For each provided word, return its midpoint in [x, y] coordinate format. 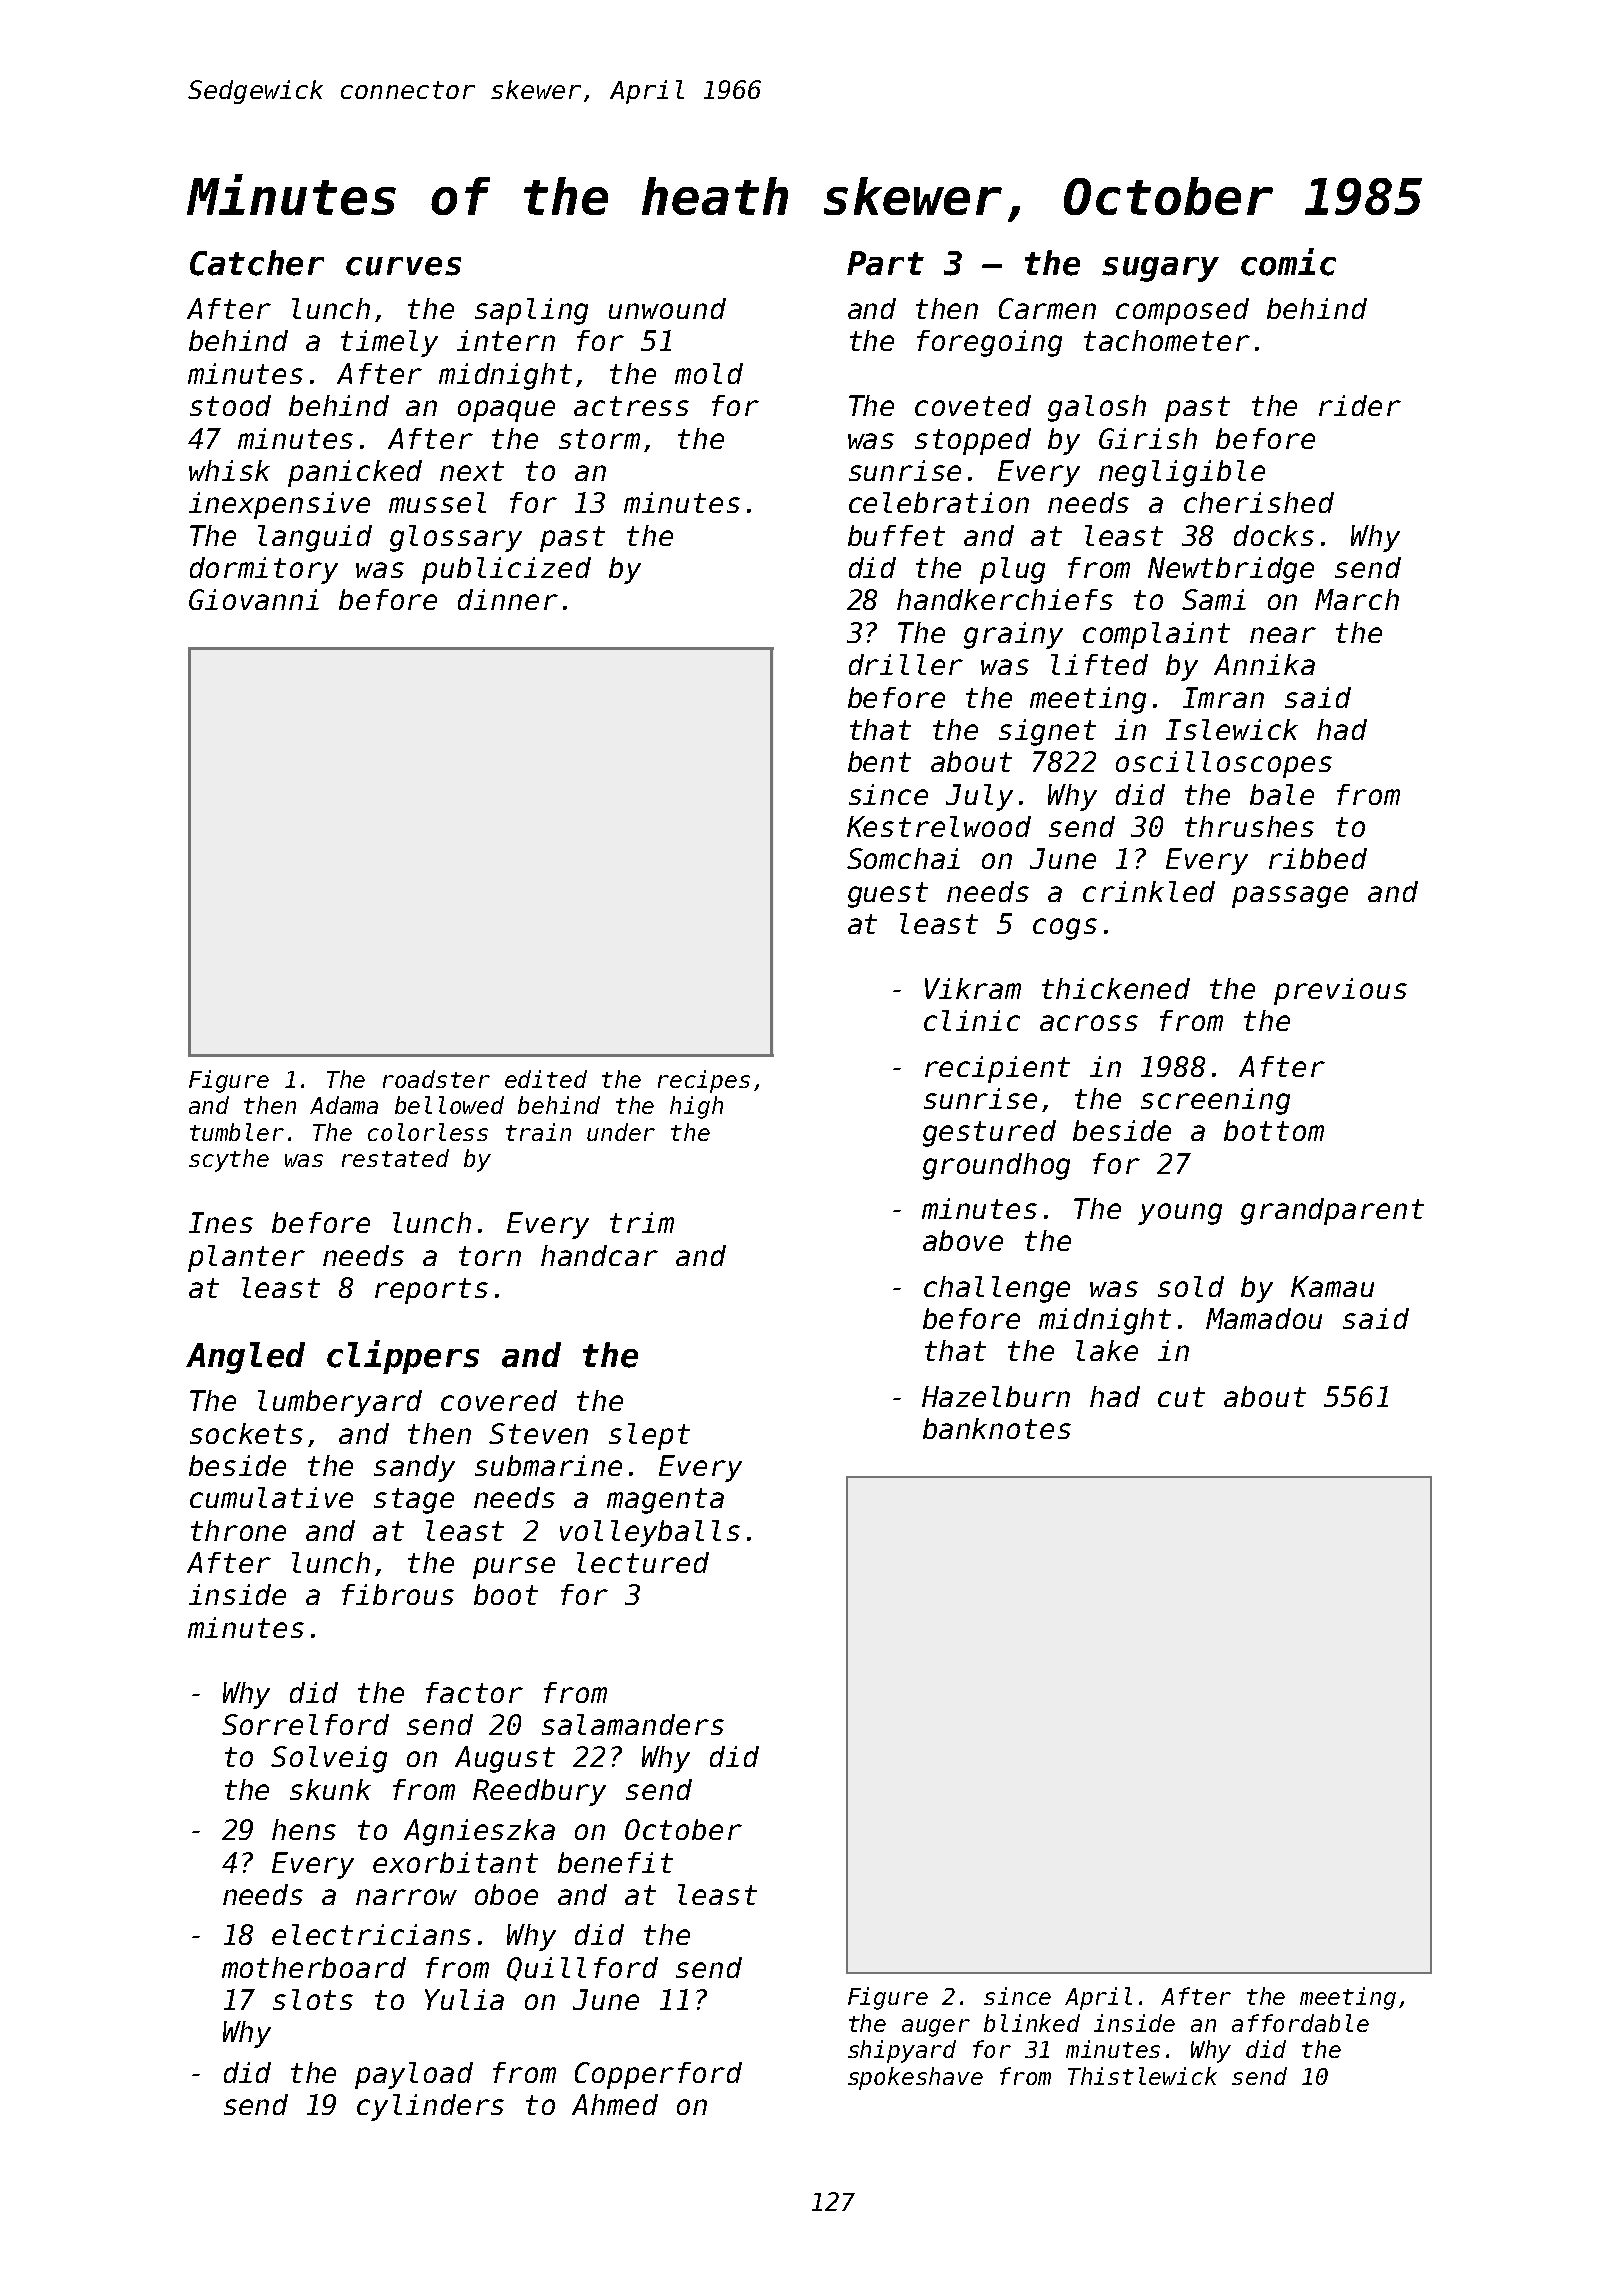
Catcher [257, 263]
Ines [221, 1222]
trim [642, 1222]
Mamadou [1264, 1318]
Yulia [464, 1999]
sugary [1160, 269]
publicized [506, 570]
